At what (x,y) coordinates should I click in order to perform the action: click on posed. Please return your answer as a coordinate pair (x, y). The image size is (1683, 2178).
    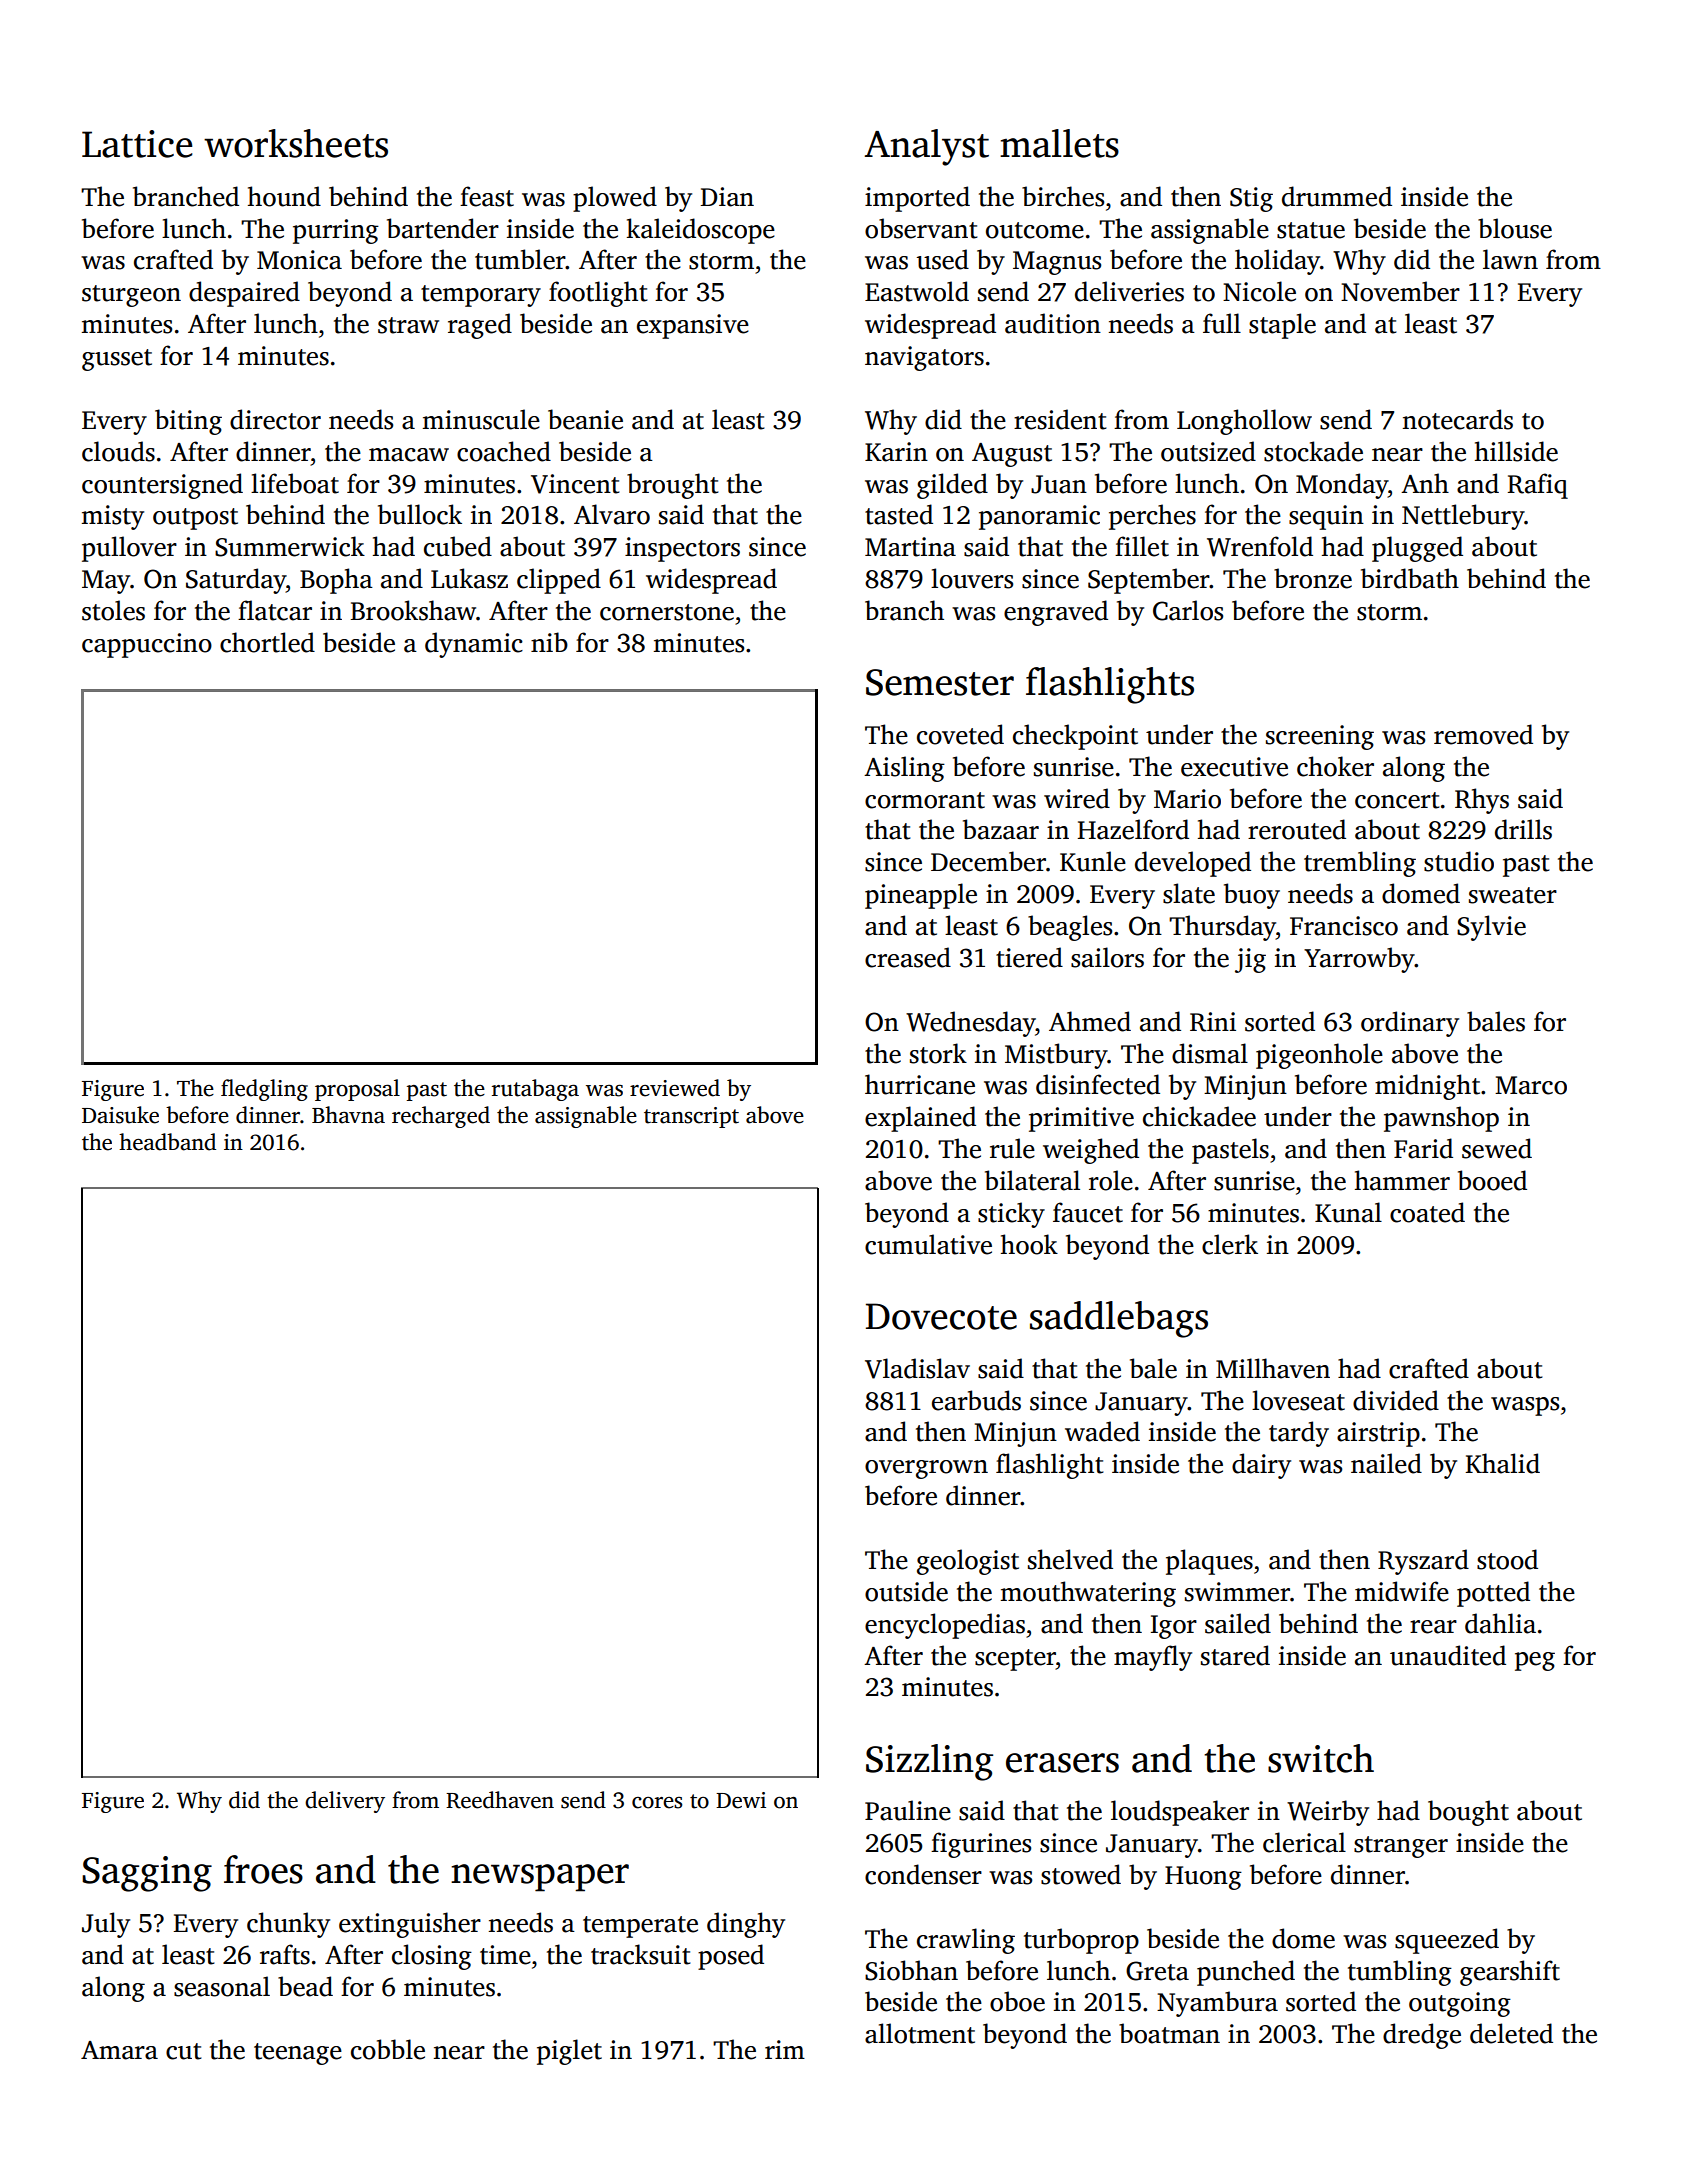
    Looking at the image, I should click on (731, 1957).
